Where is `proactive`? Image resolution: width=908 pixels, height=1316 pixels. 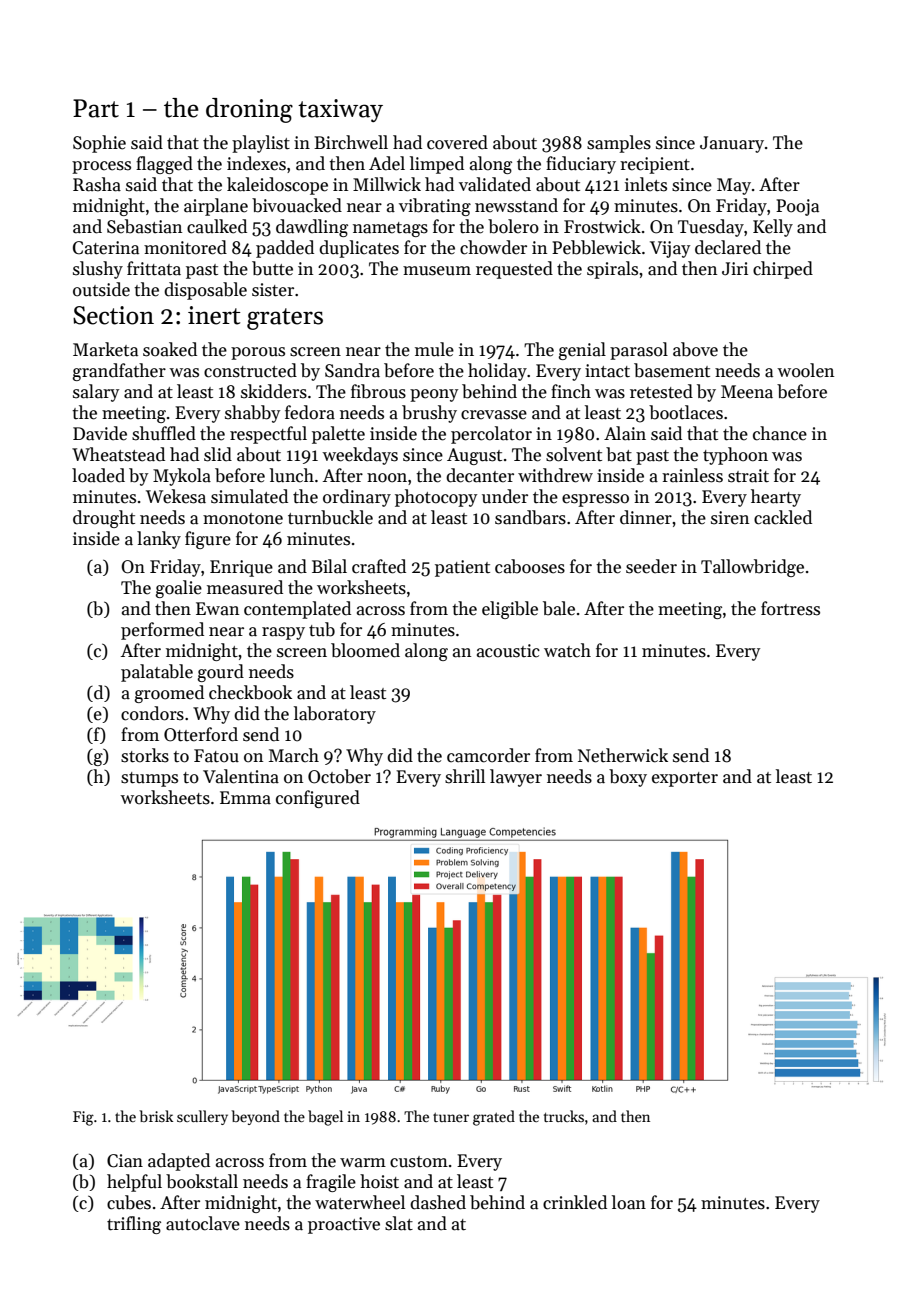
proactive is located at coordinates (344, 1225).
